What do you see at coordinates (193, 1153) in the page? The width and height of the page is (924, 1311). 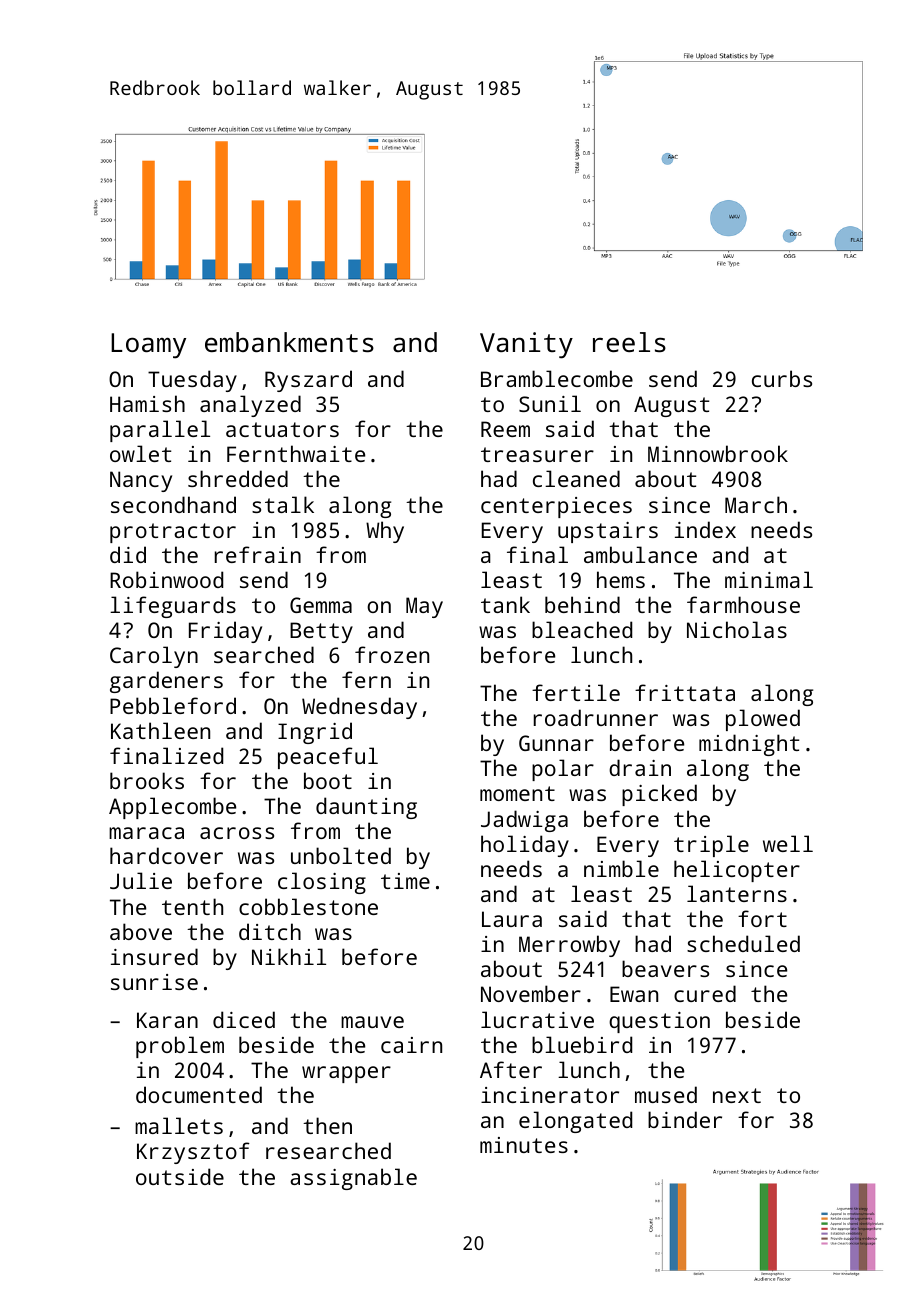 I see `Krzysztof` at bounding box center [193, 1153].
